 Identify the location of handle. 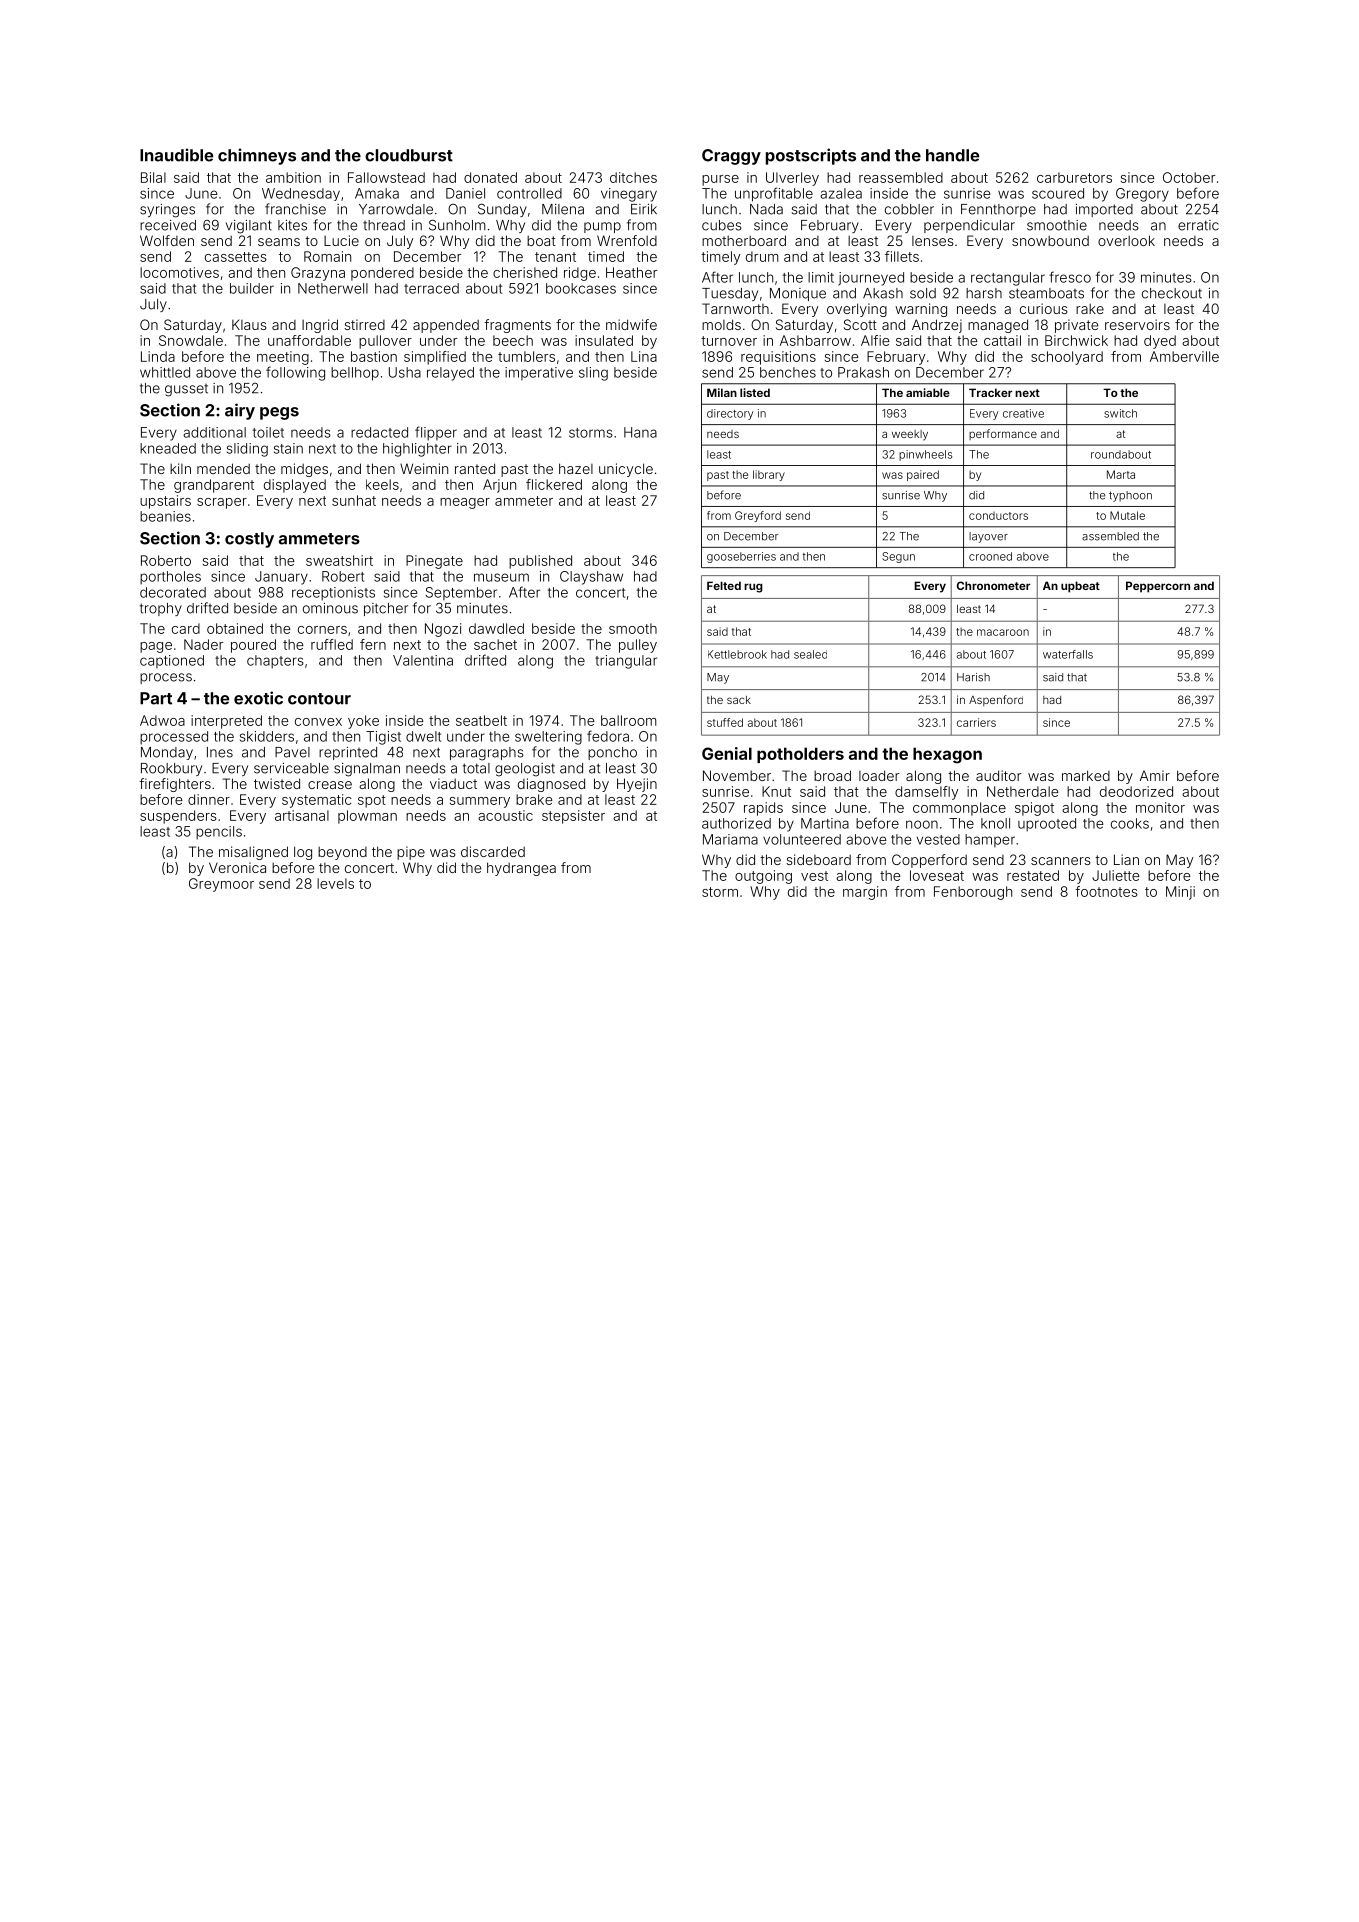
(952, 155).
